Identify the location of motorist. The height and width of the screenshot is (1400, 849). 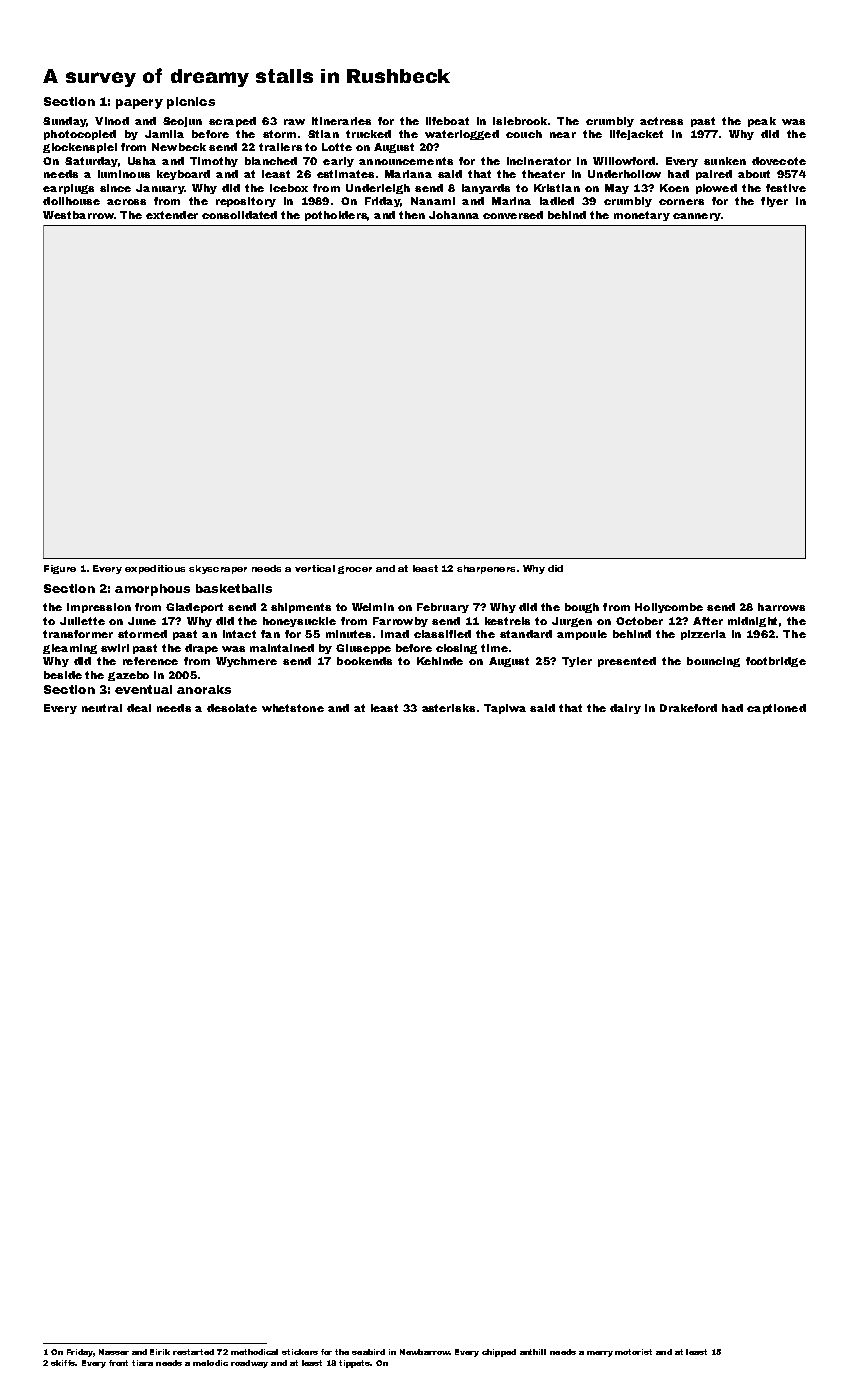
(633, 1352).
